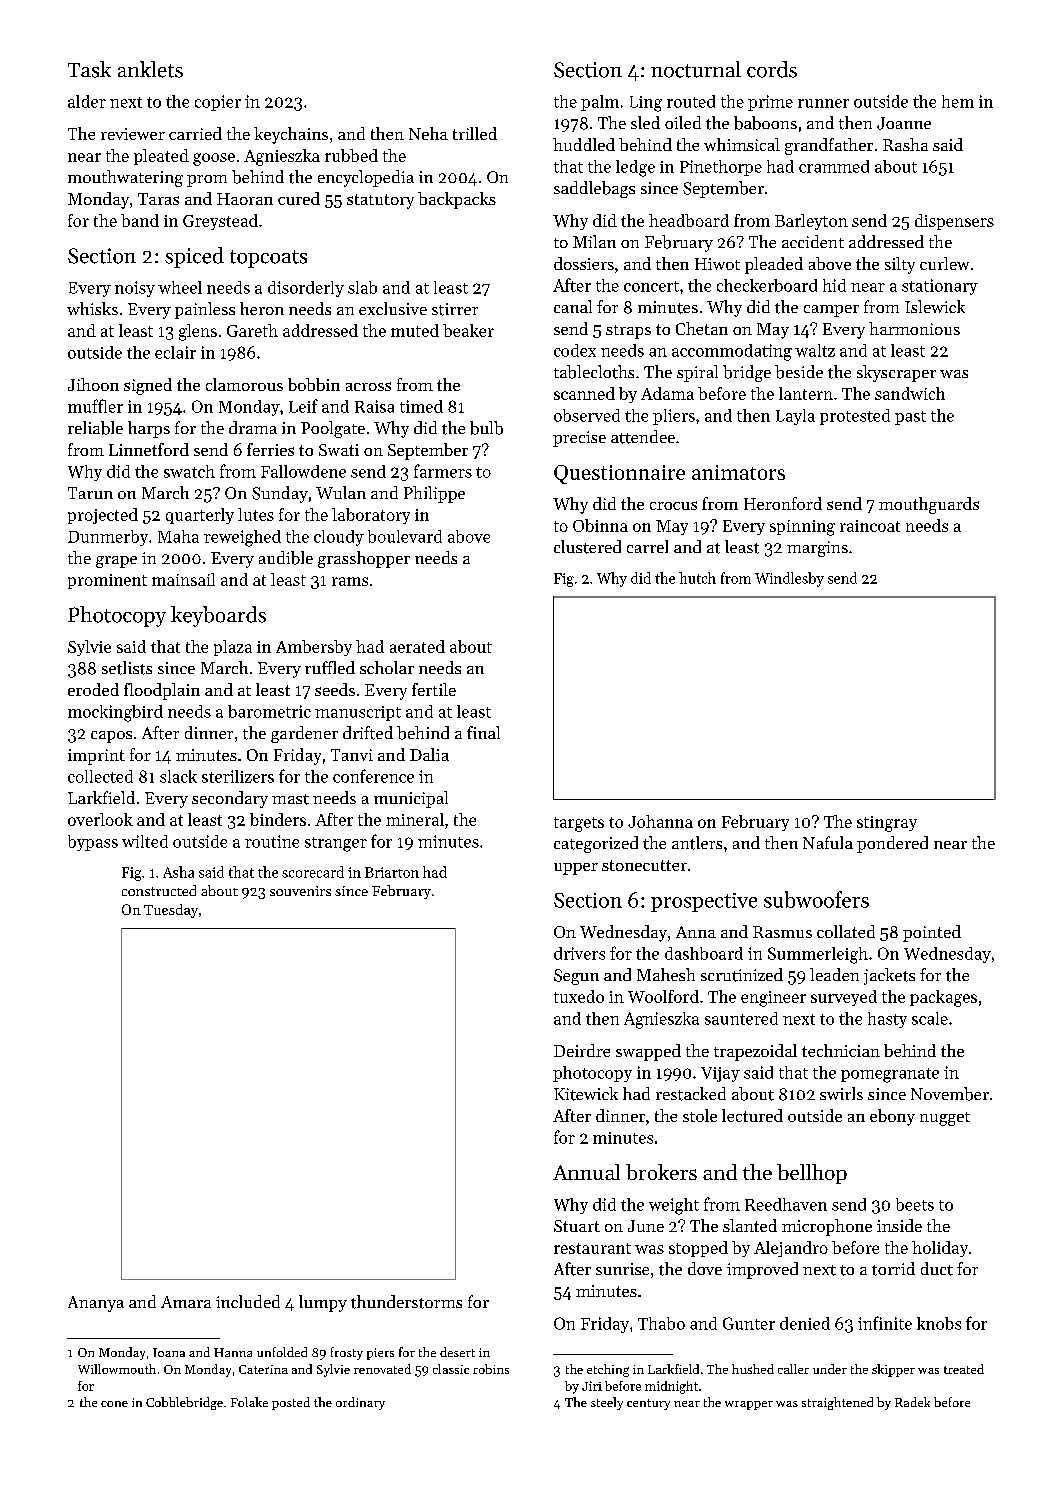  I want to click on aerated, so click(417, 646).
